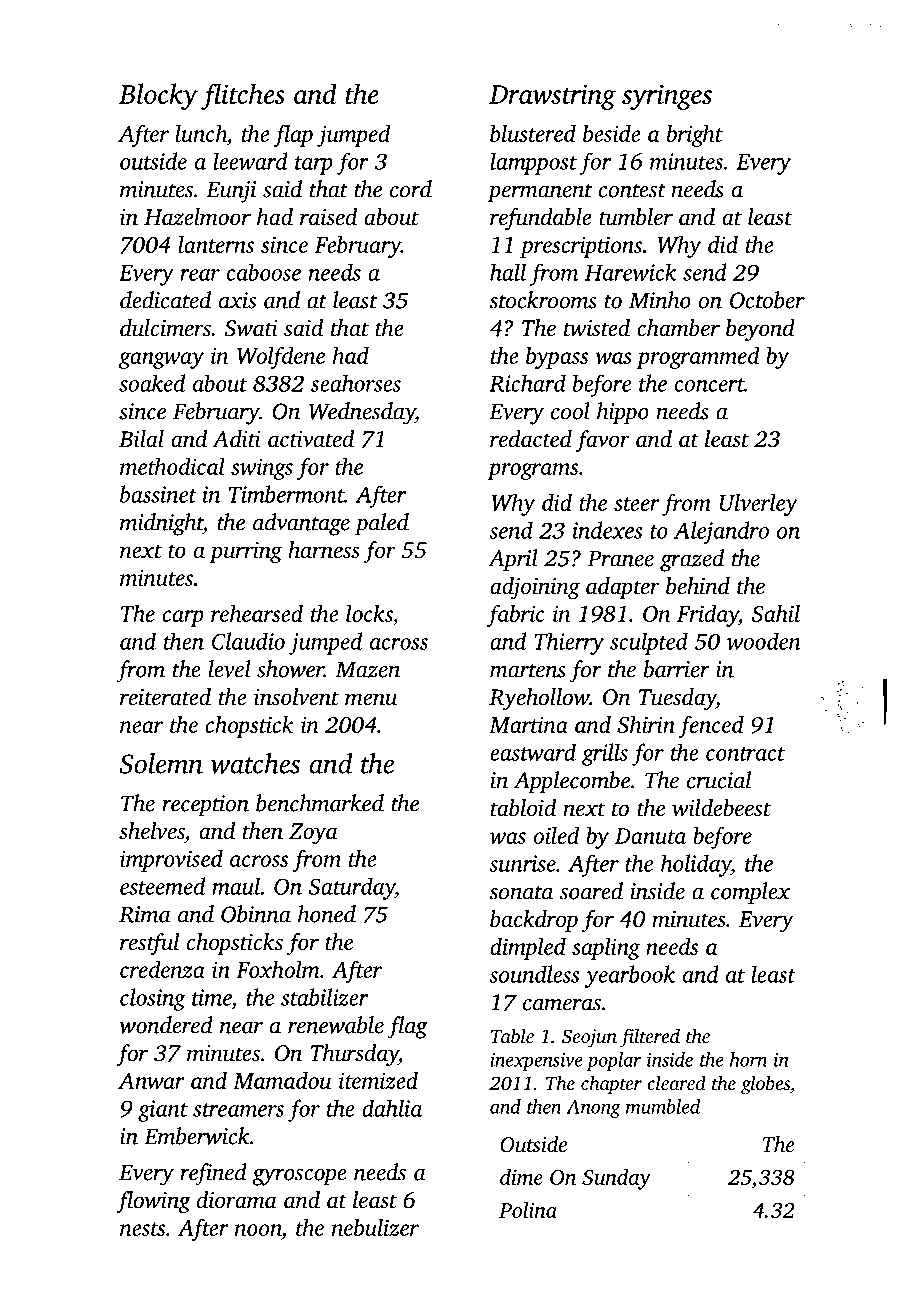  What do you see at coordinates (293, 135) in the page?
I see `flap` at bounding box center [293, 135].
